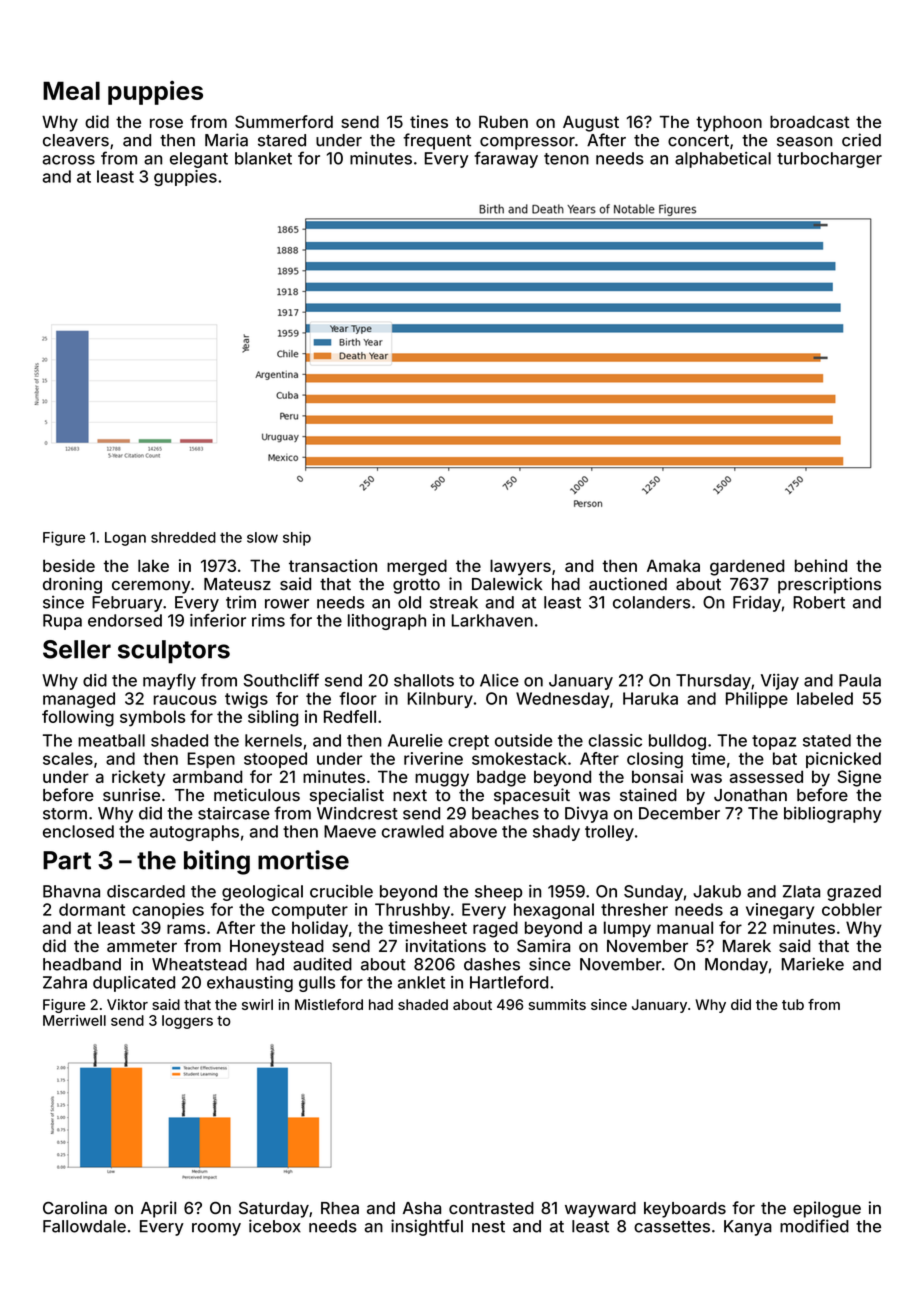  I want to click on auctioned, so click(628, 584).
